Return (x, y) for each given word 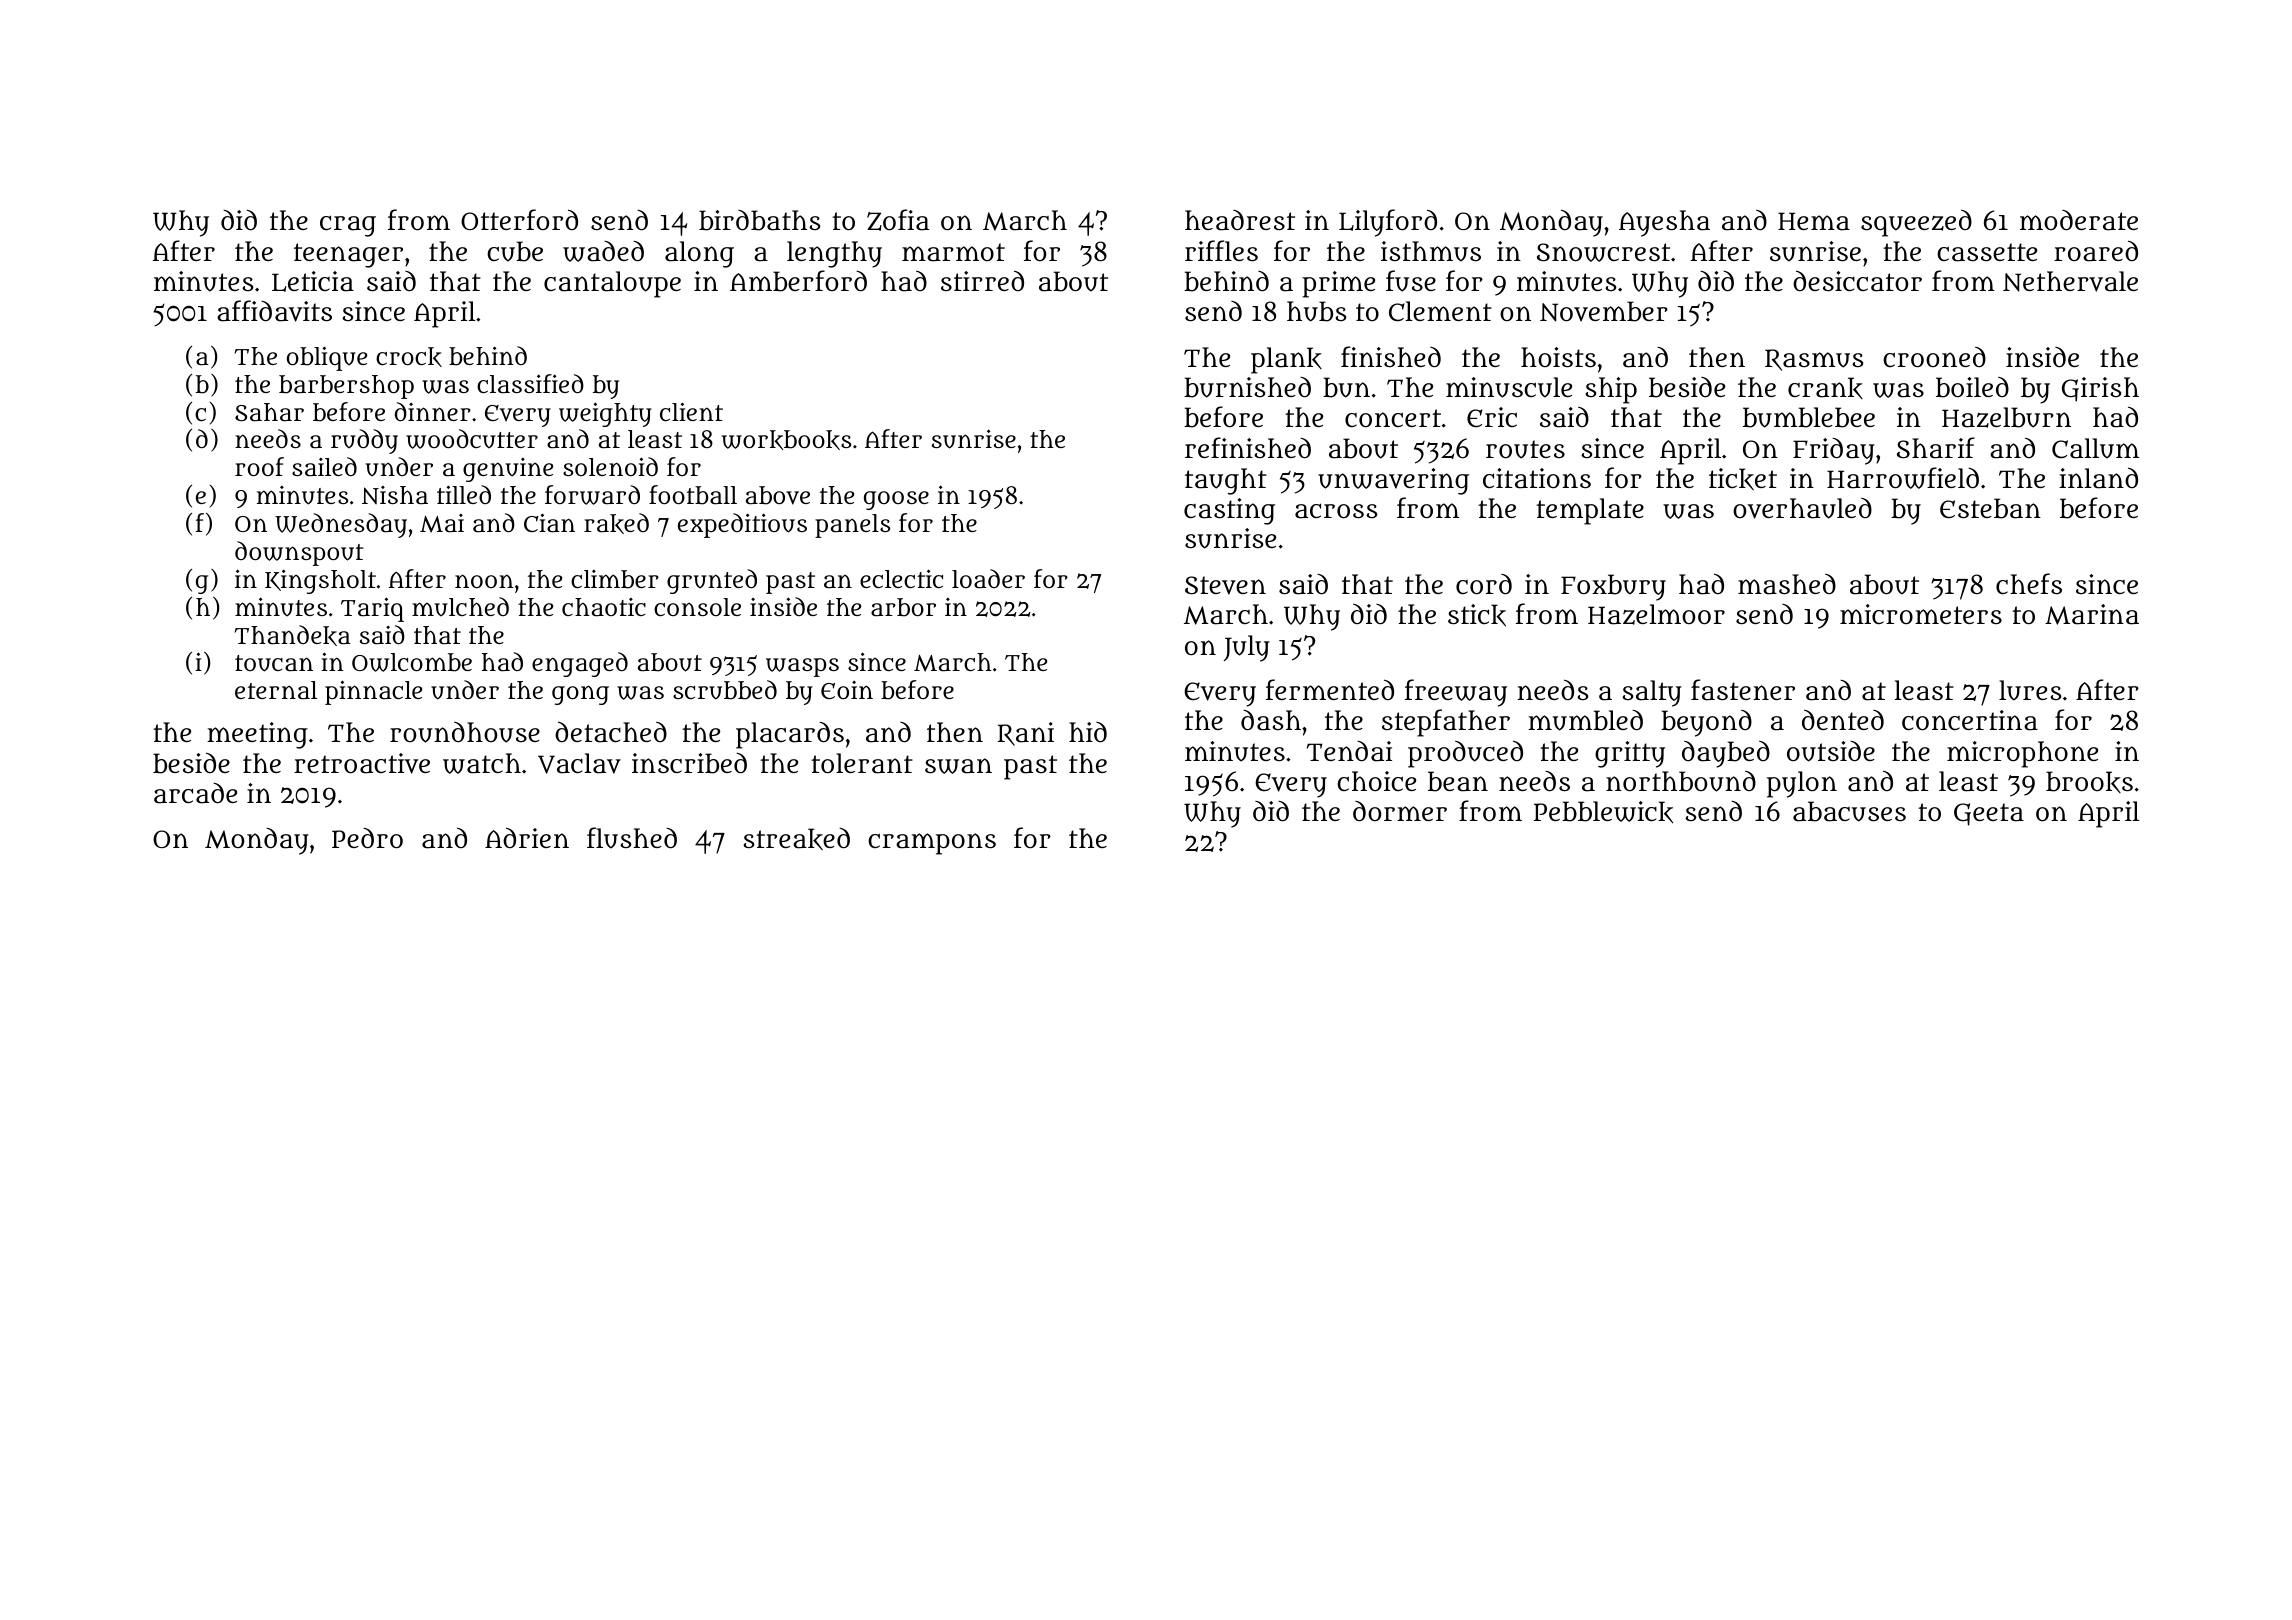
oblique (327, 358)
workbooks (786, 440)
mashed (1787, 584)
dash (1271, 720)
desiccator (1857, 281)
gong (580, 695)
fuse (1411, 281)
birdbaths (760, 220)
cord (1484, 584)
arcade (195, 793)
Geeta (1989, 814)
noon (484, 581)
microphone (2022, 754)
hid (1088, 732)
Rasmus (1814, 360)
